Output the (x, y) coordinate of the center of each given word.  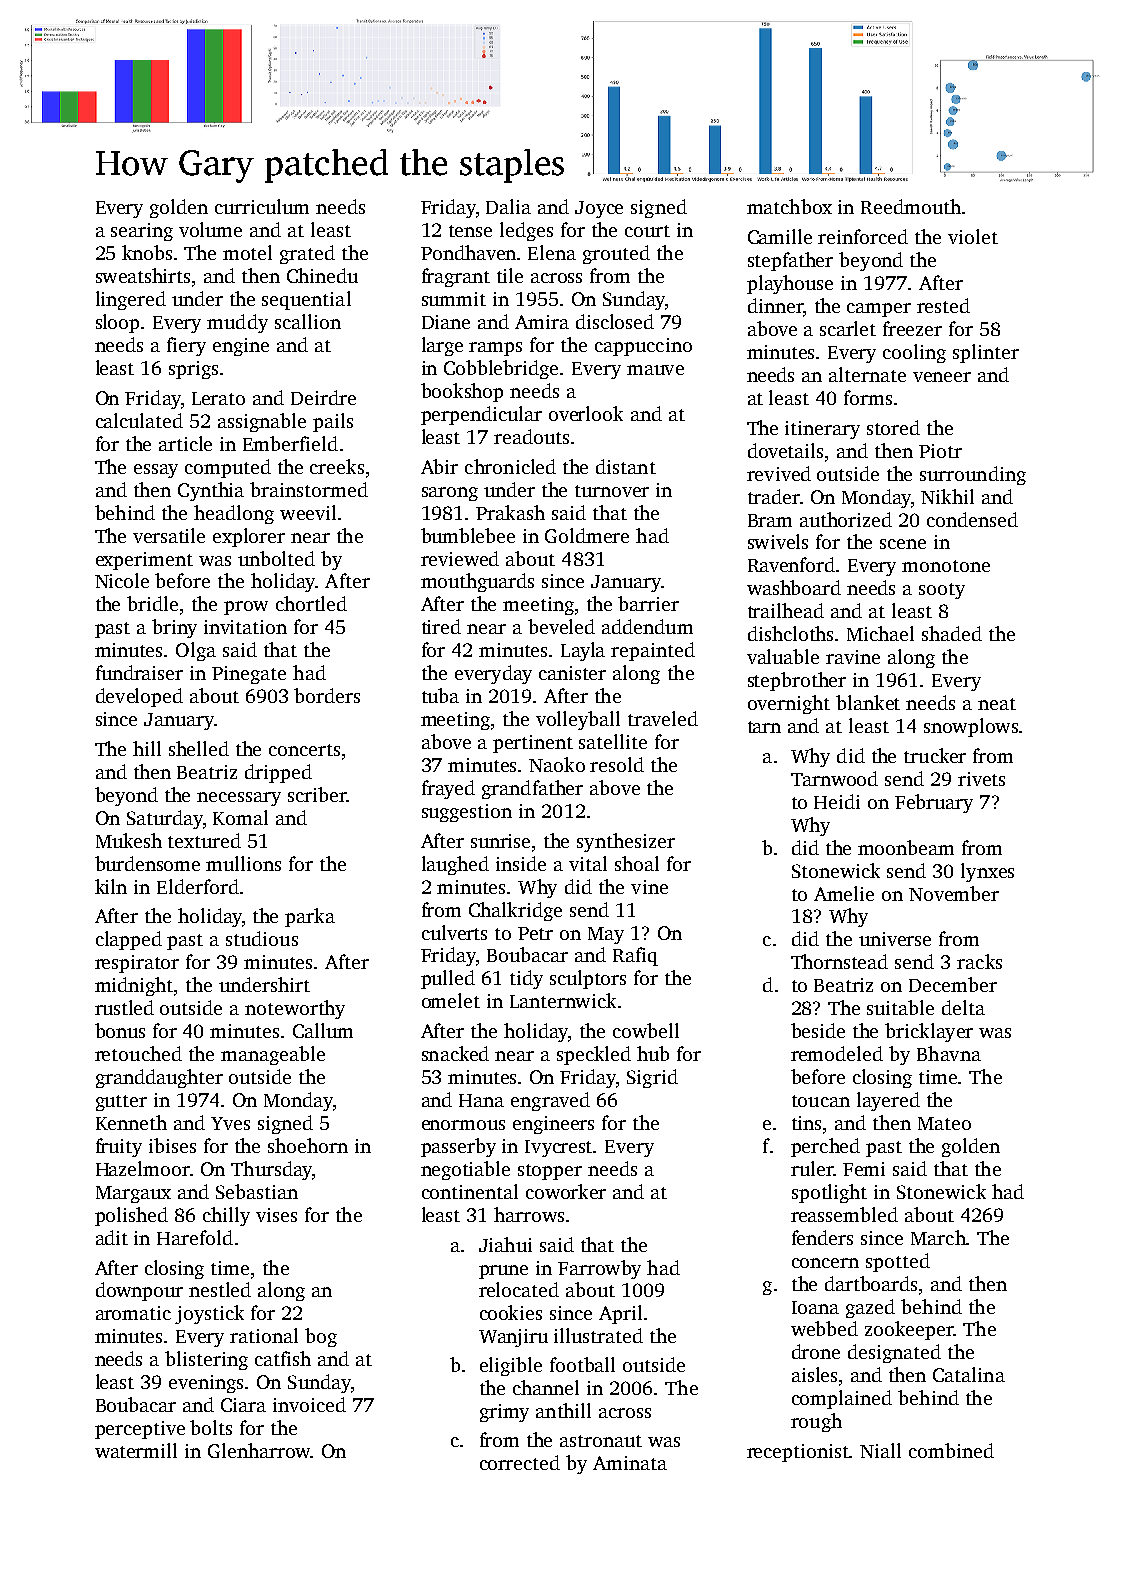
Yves (230, 1123)
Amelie (844, 893)
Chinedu (322, 275)
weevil (308, 512)
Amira (542, 322)
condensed (972, 519)
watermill (136, 1450)
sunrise (500, 841)
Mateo (944, 1123)
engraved (550, 1101)
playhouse (790, 284)
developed (139, 697)
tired (441, 626)
